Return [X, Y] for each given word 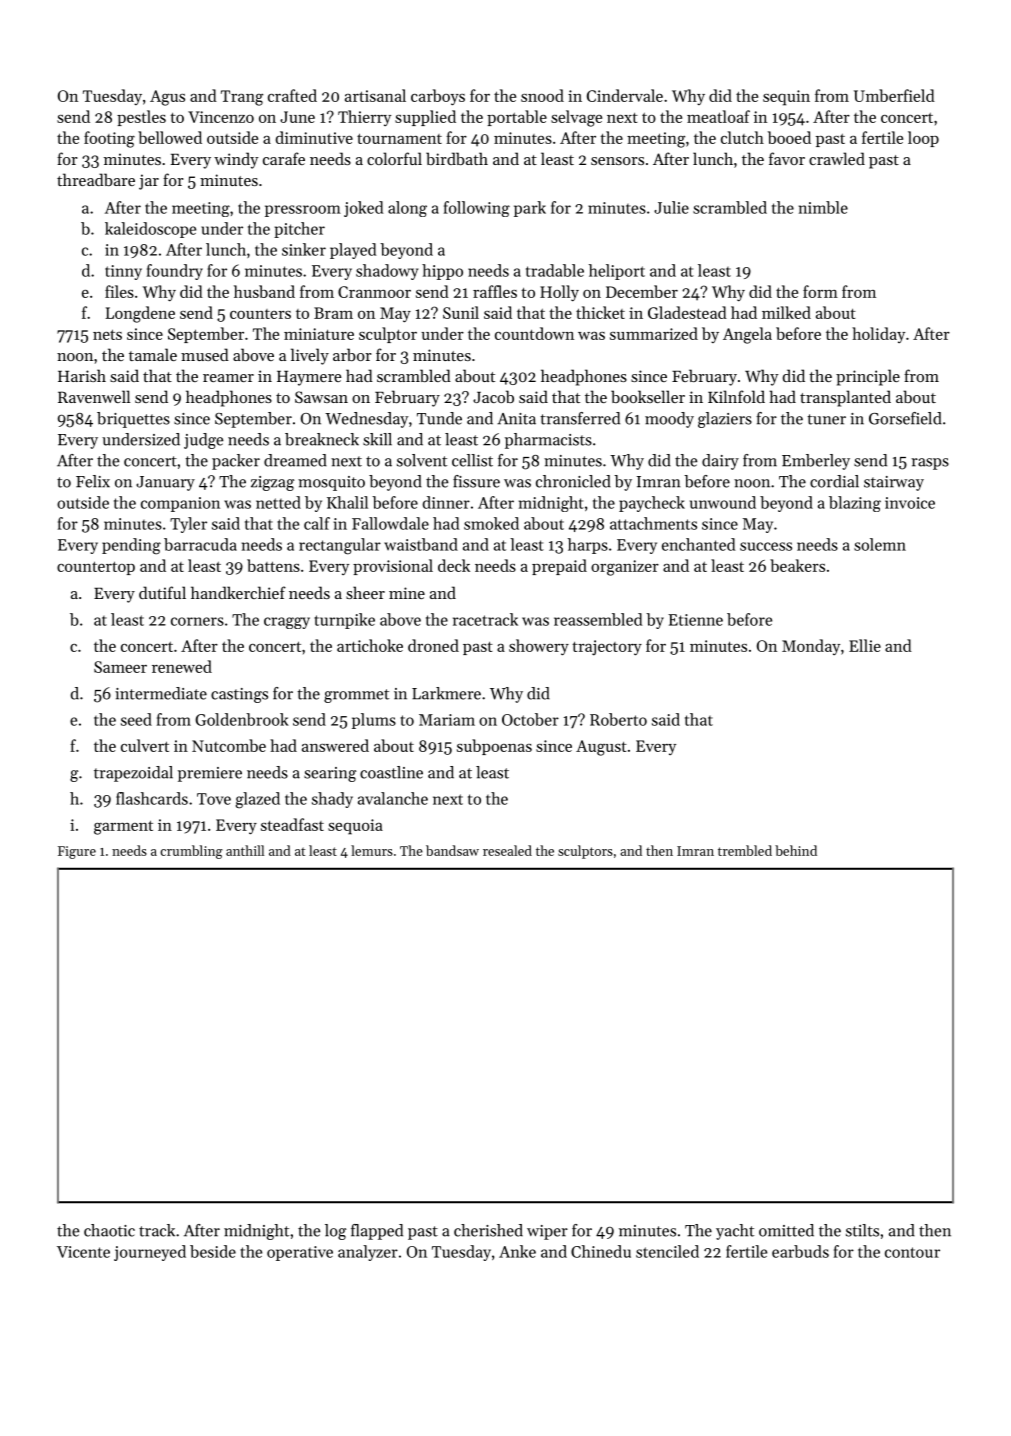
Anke [517, 1251]
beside [213, 1251]
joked [363, 209]
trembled [745, 850]
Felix [93, 481]
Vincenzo [221, 117]
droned [433, 645]
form [820, 291]
